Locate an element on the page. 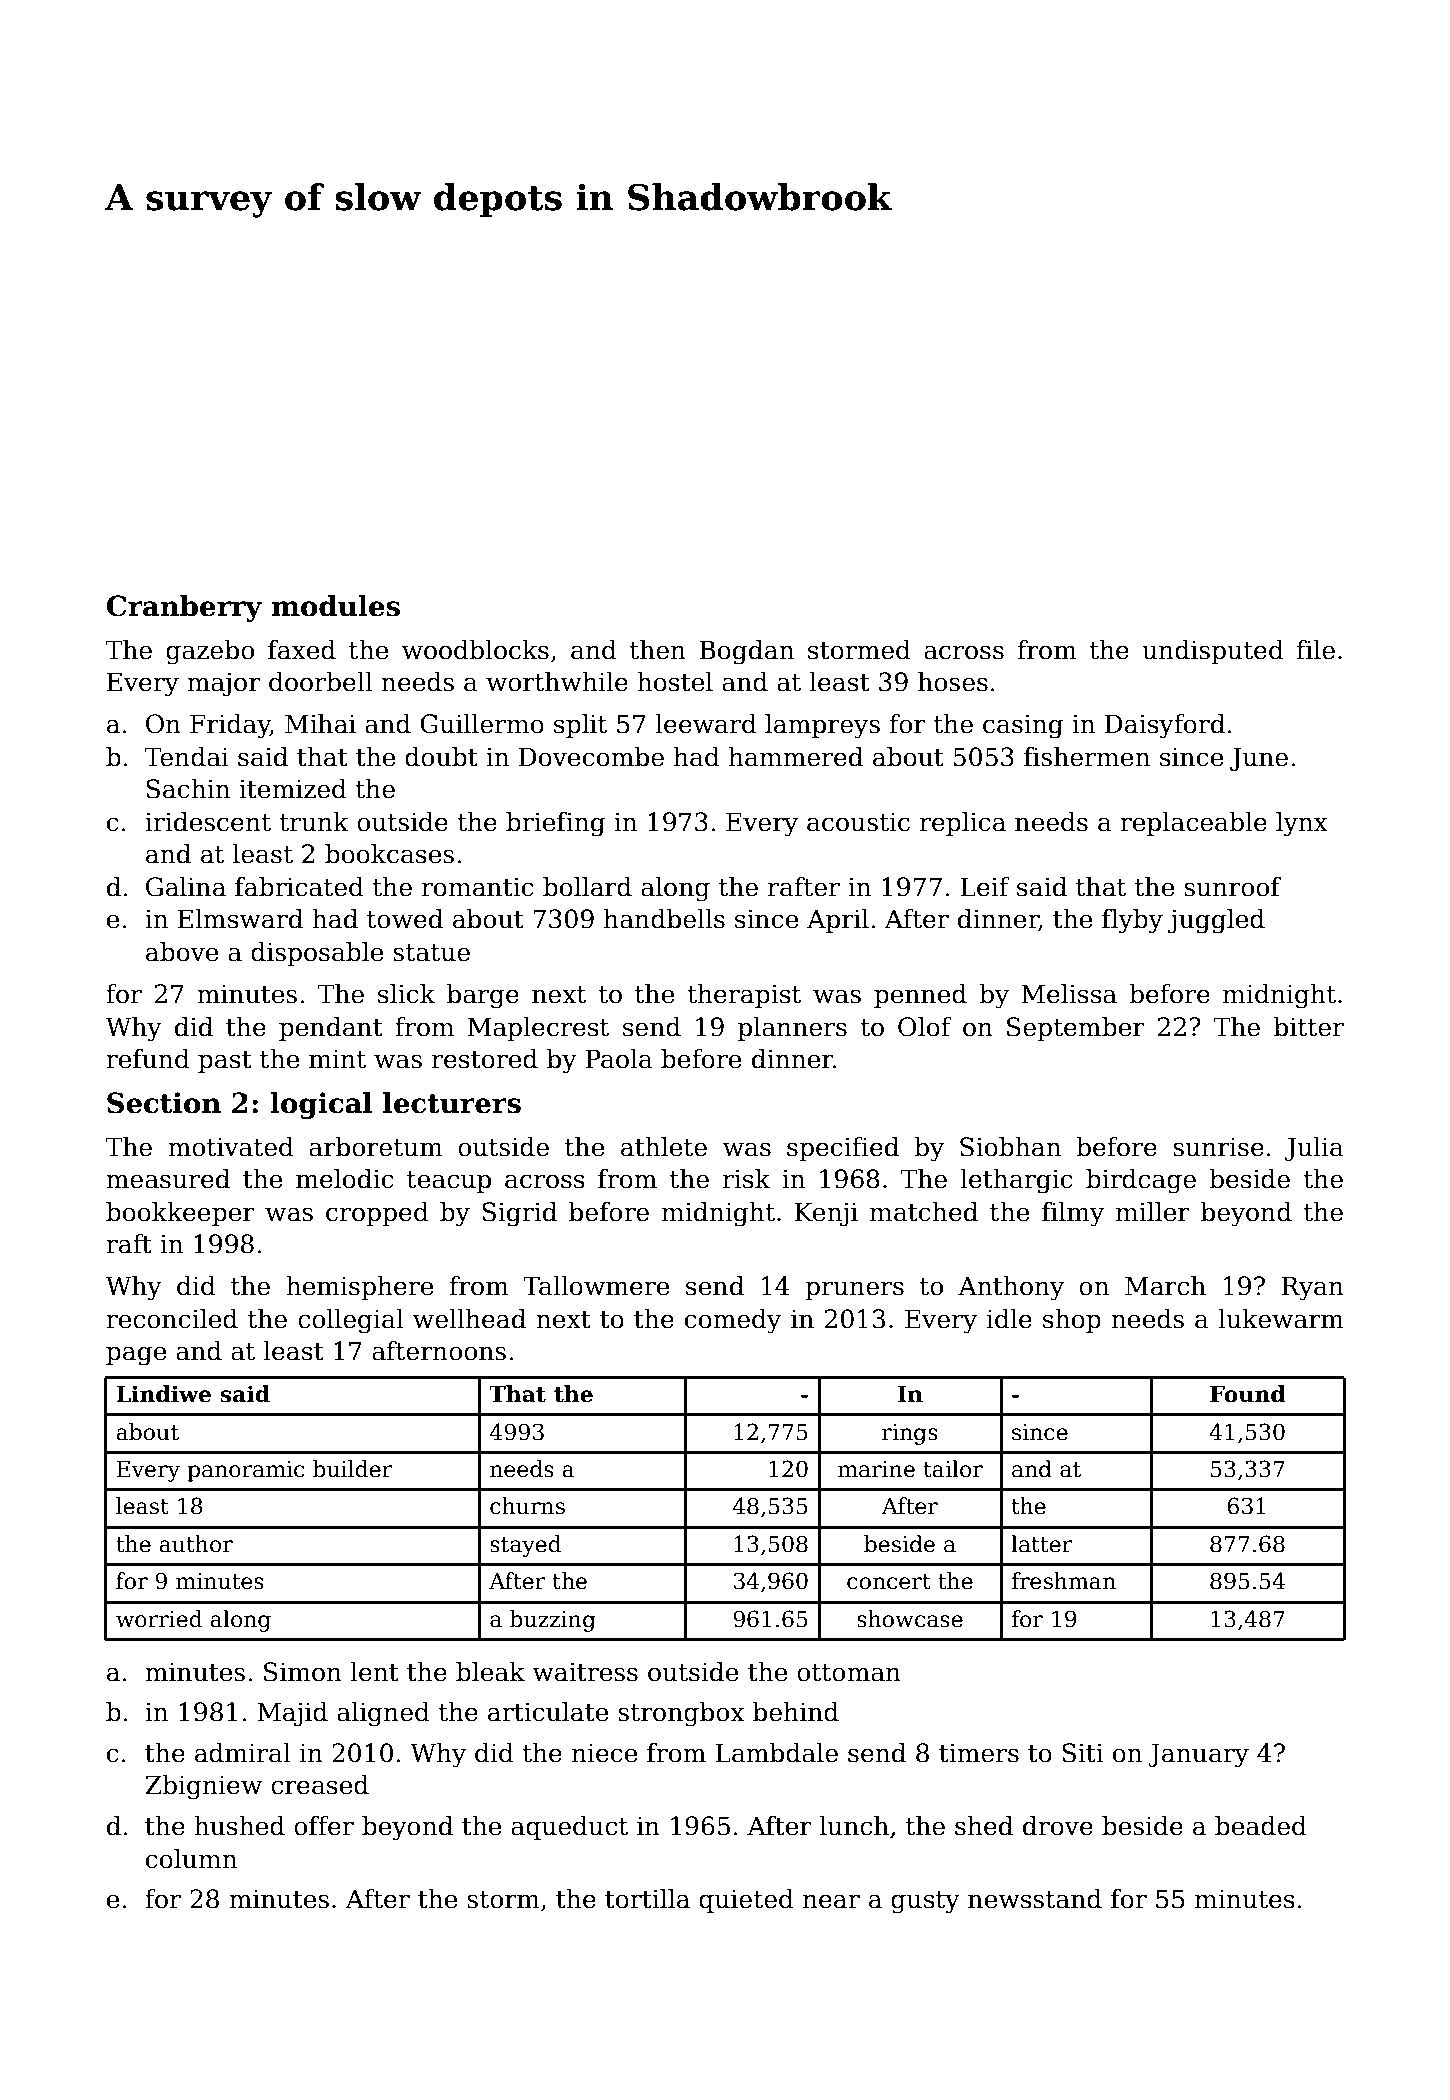 The height and width of the image is (2100, 1450). bitter is located at coordinates (1309, 1027).
